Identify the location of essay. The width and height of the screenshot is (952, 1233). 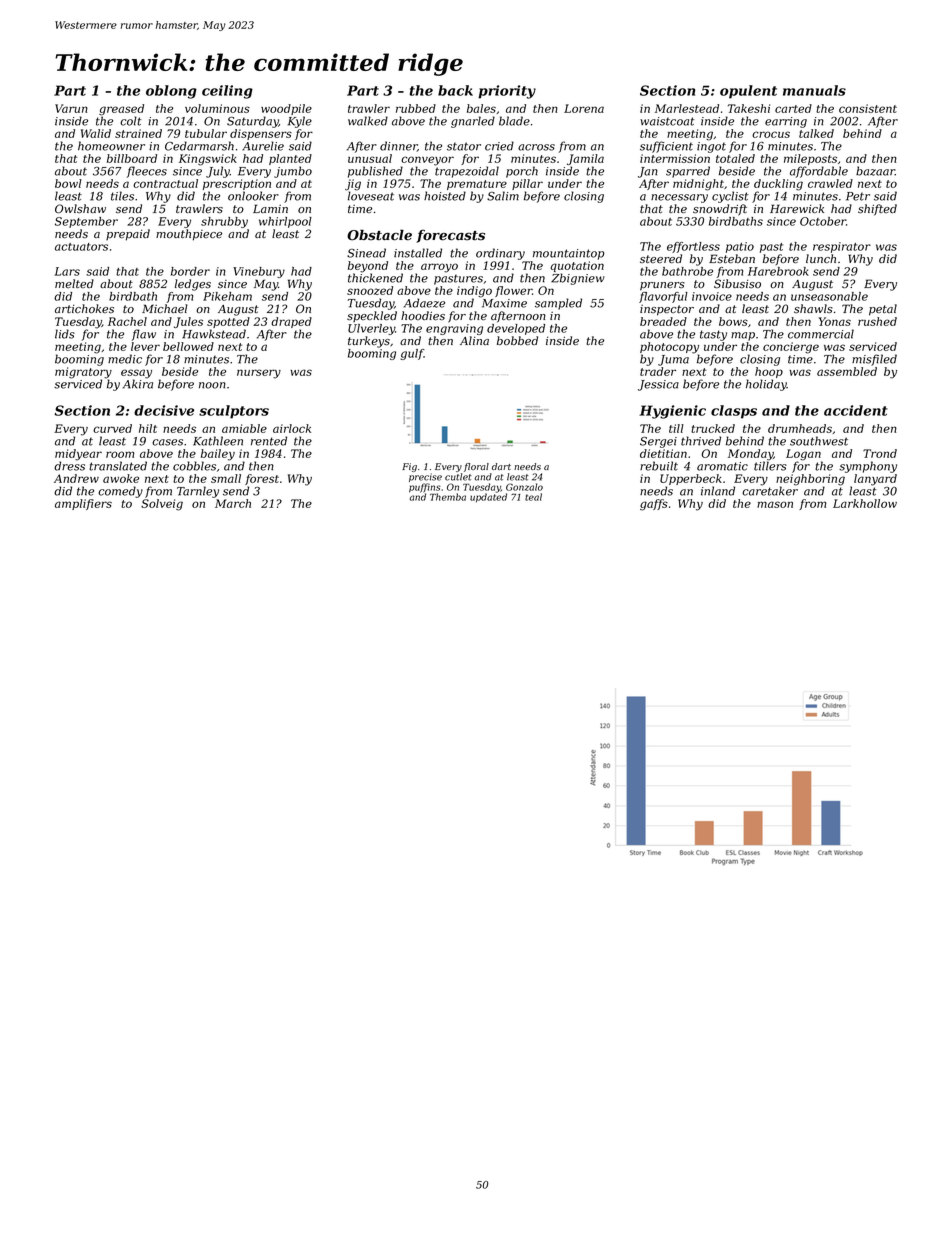
(136, 374).
